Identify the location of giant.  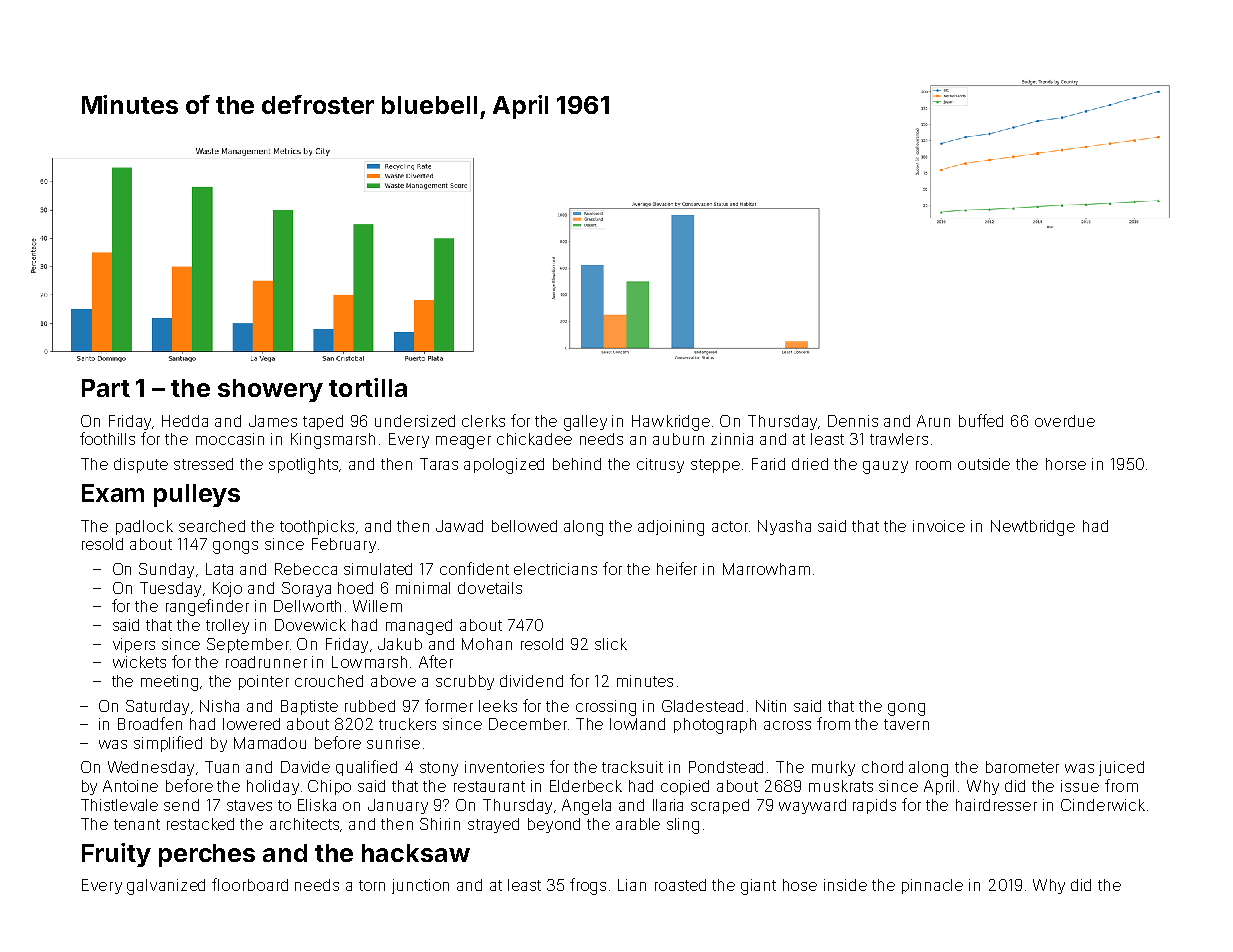
(758, 887).
